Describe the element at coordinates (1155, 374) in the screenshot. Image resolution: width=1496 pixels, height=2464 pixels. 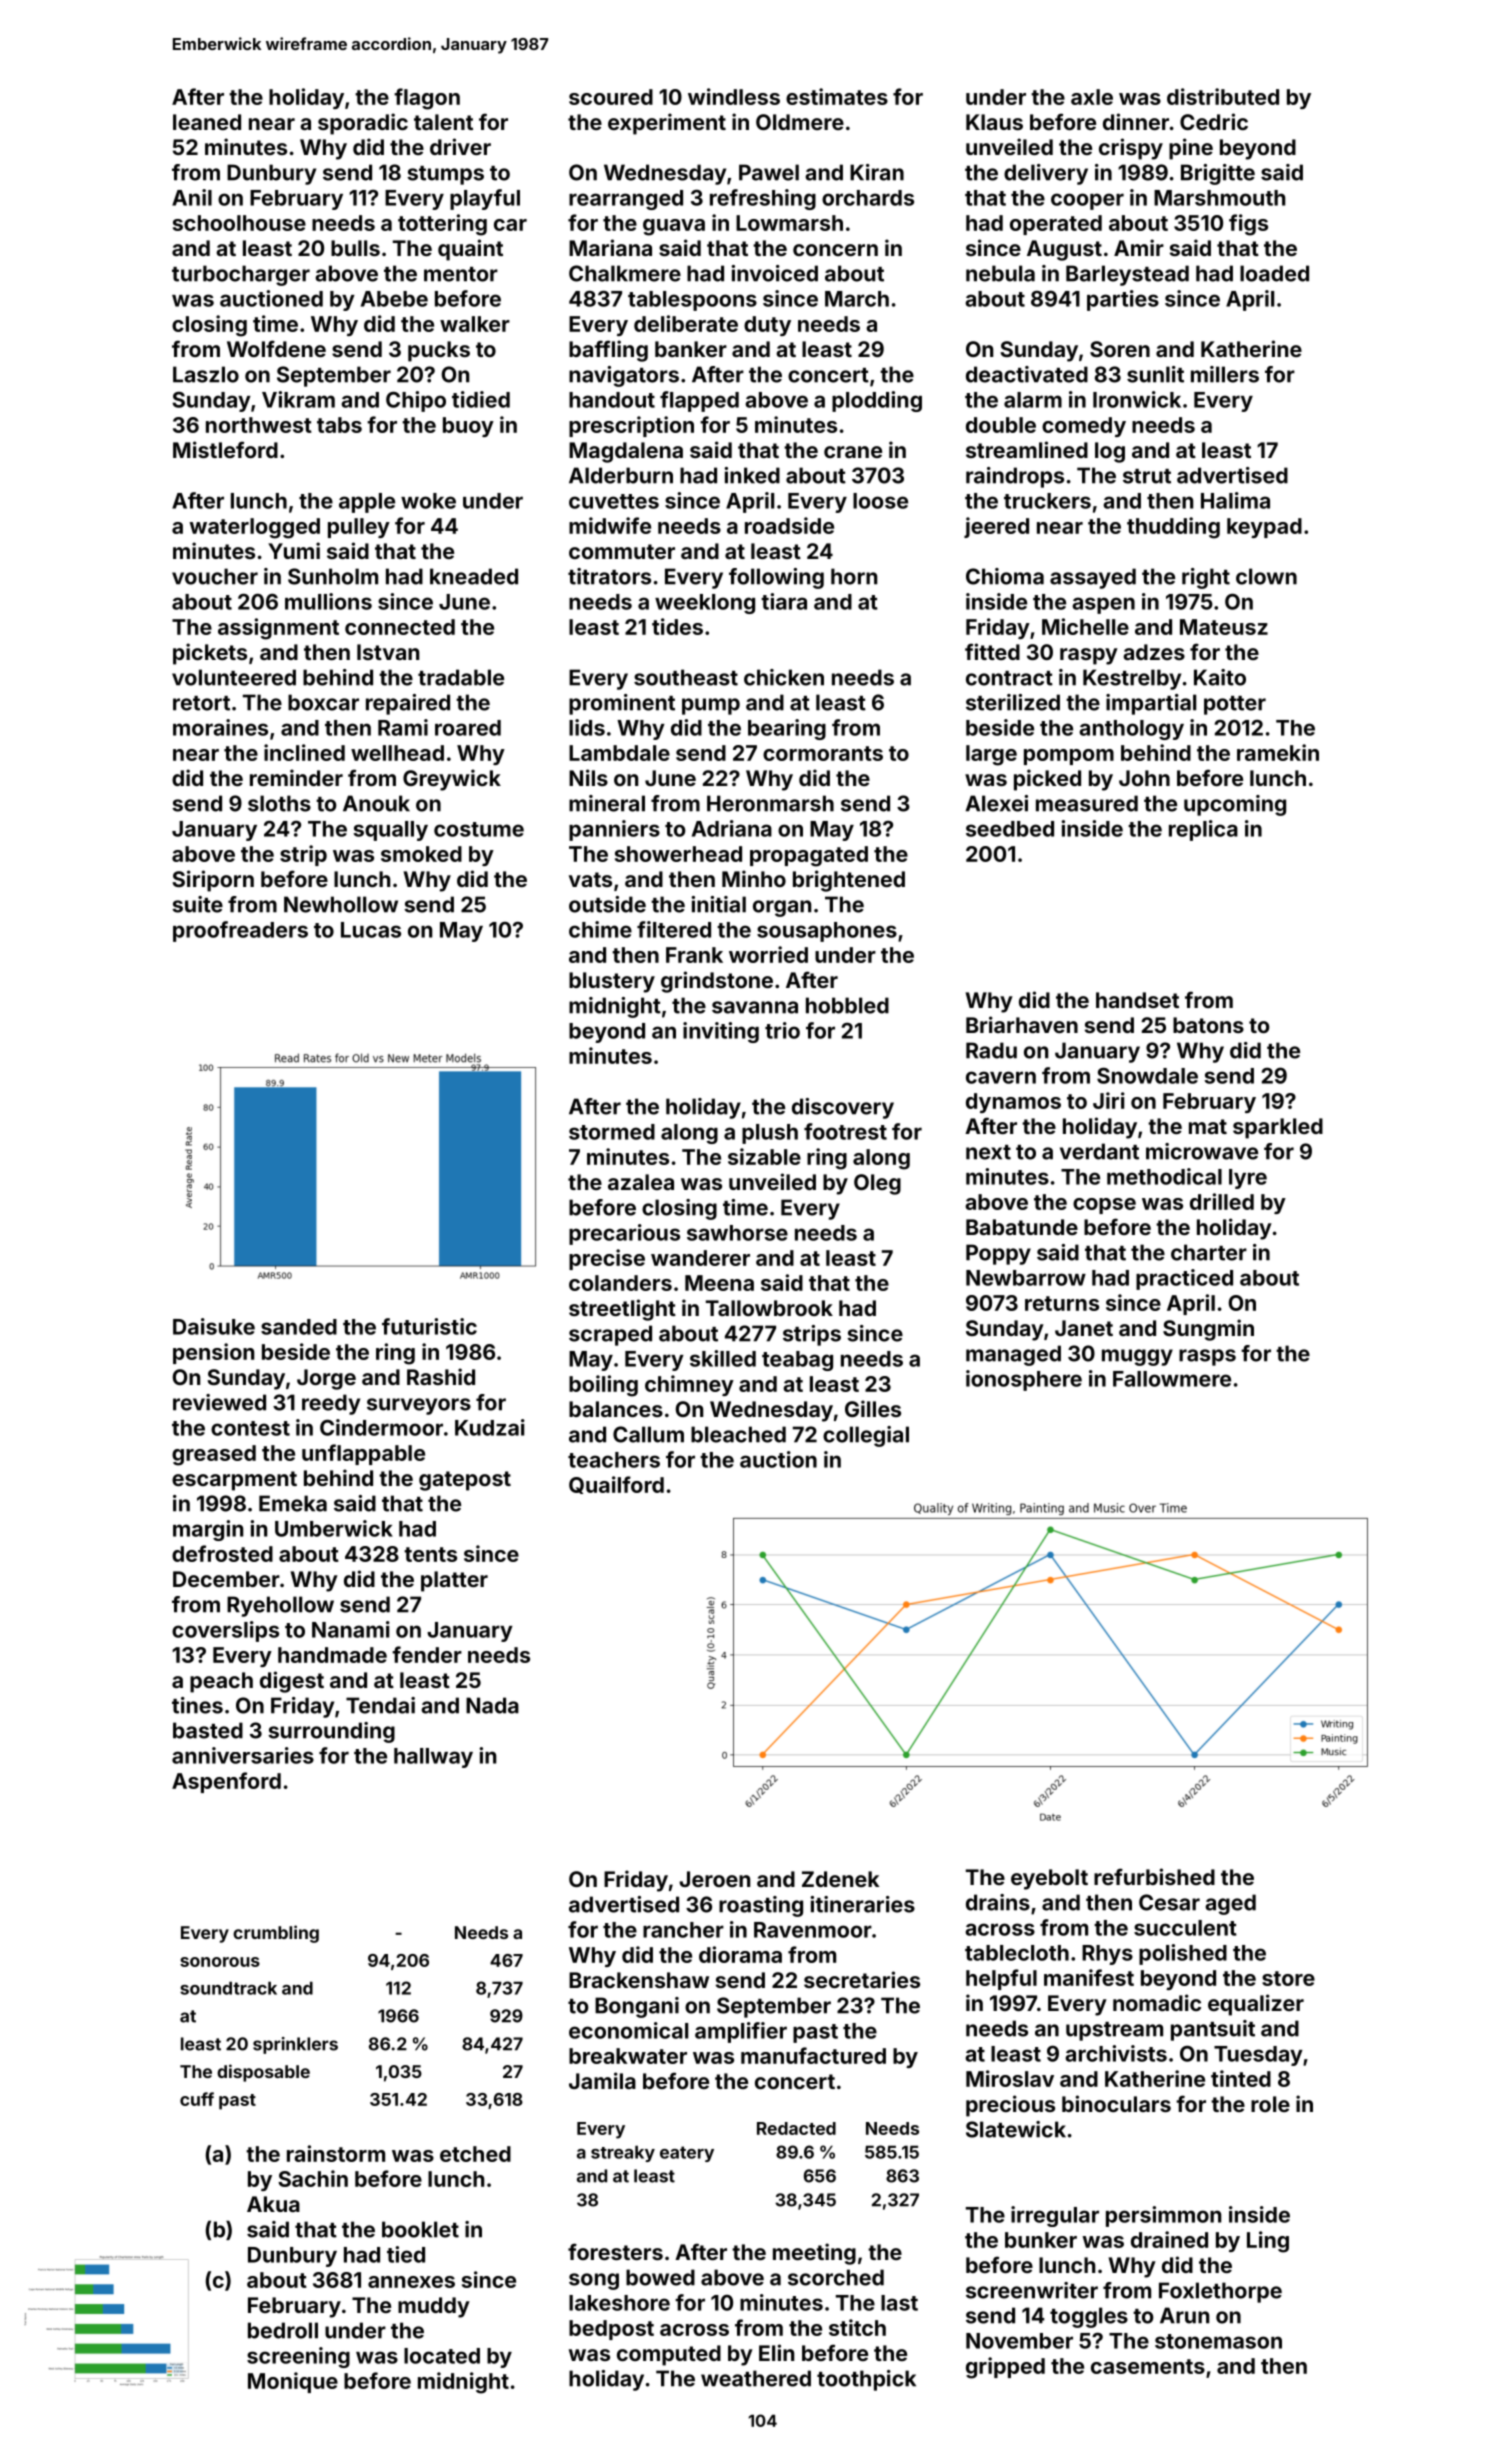
I see `sunlit` at that location.
